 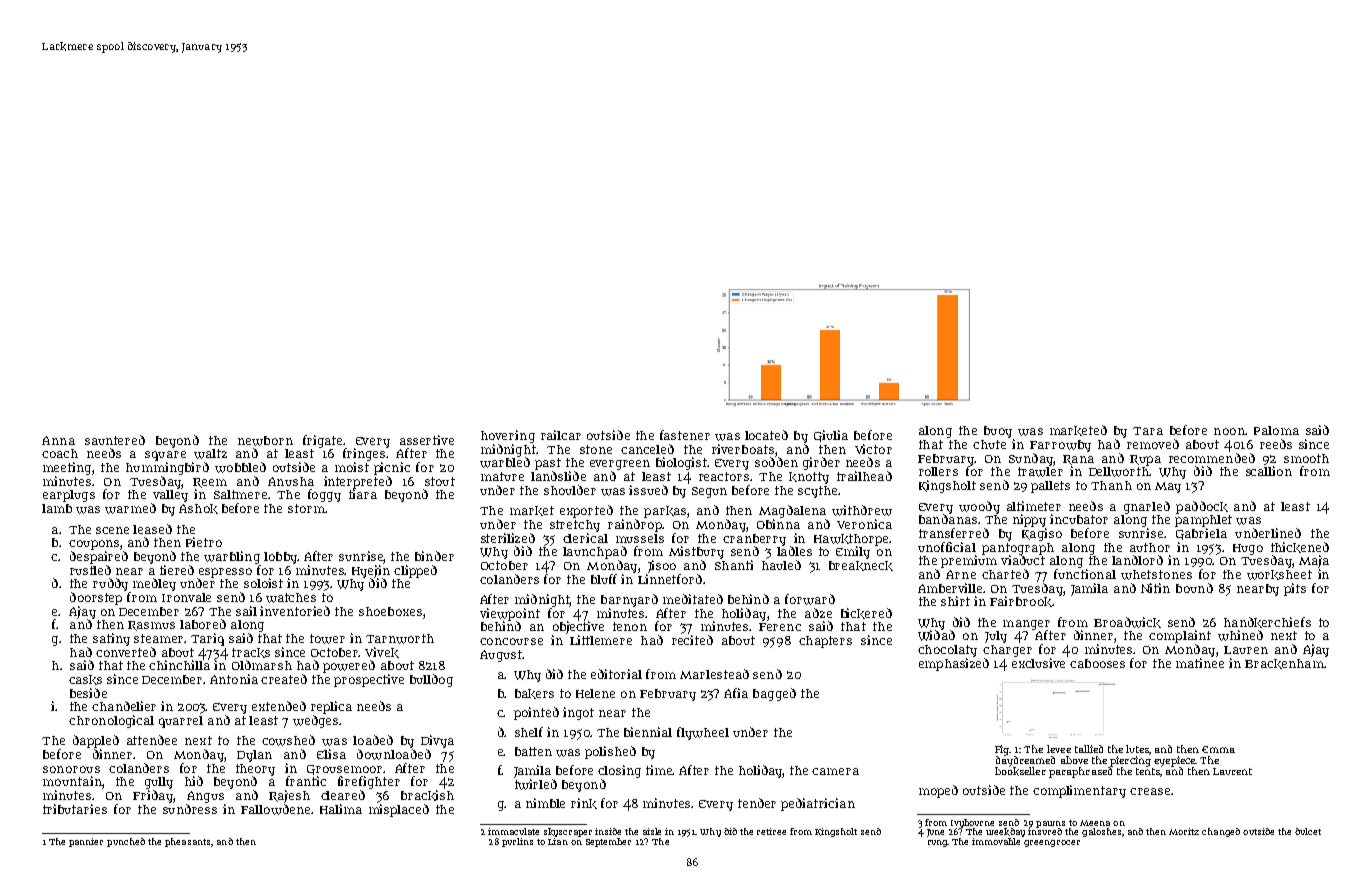 What do you see at coordinates (1218, 749) in the screenshot?
I see `Emma` at bounding box center [1218, 749].
